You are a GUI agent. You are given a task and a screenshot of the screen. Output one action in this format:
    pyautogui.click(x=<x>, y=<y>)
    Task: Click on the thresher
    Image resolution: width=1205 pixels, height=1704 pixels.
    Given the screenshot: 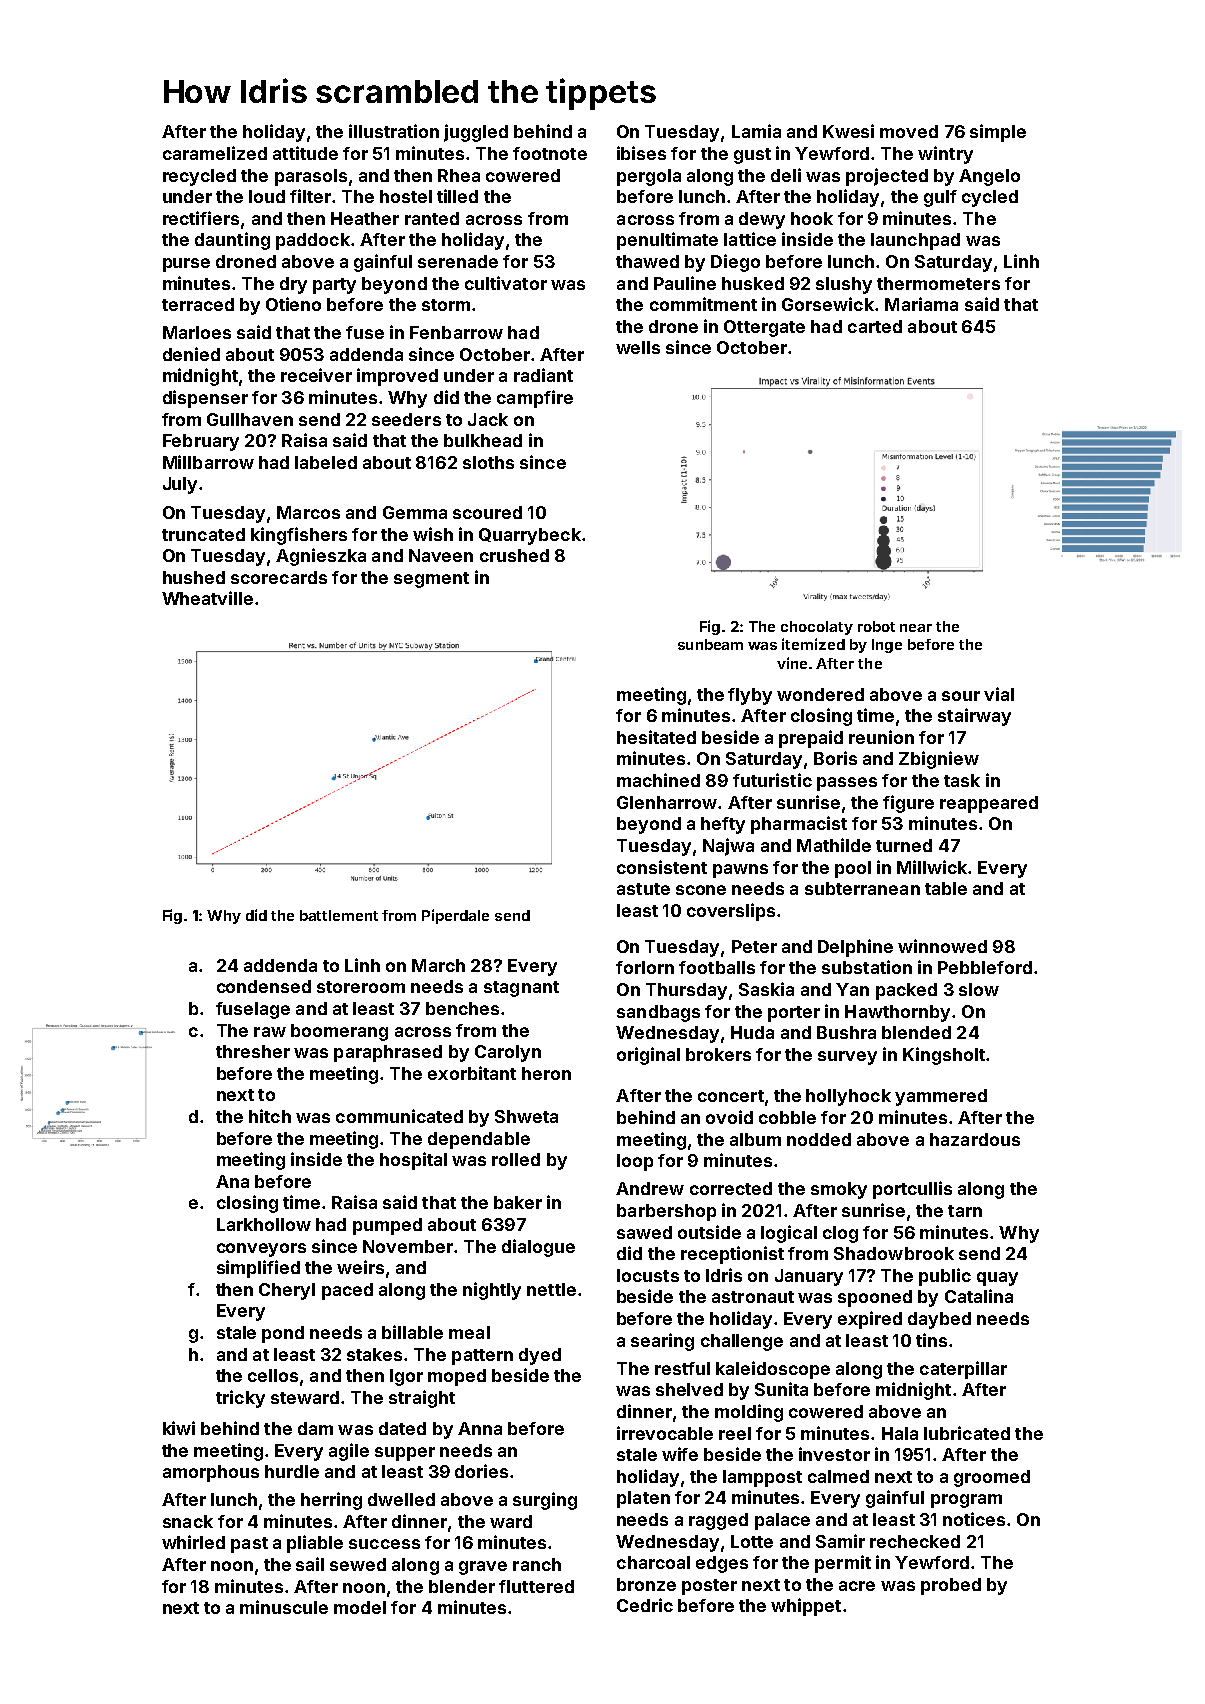 What is the action you would take?
    pyautogui.click(x=253, y=1051)
